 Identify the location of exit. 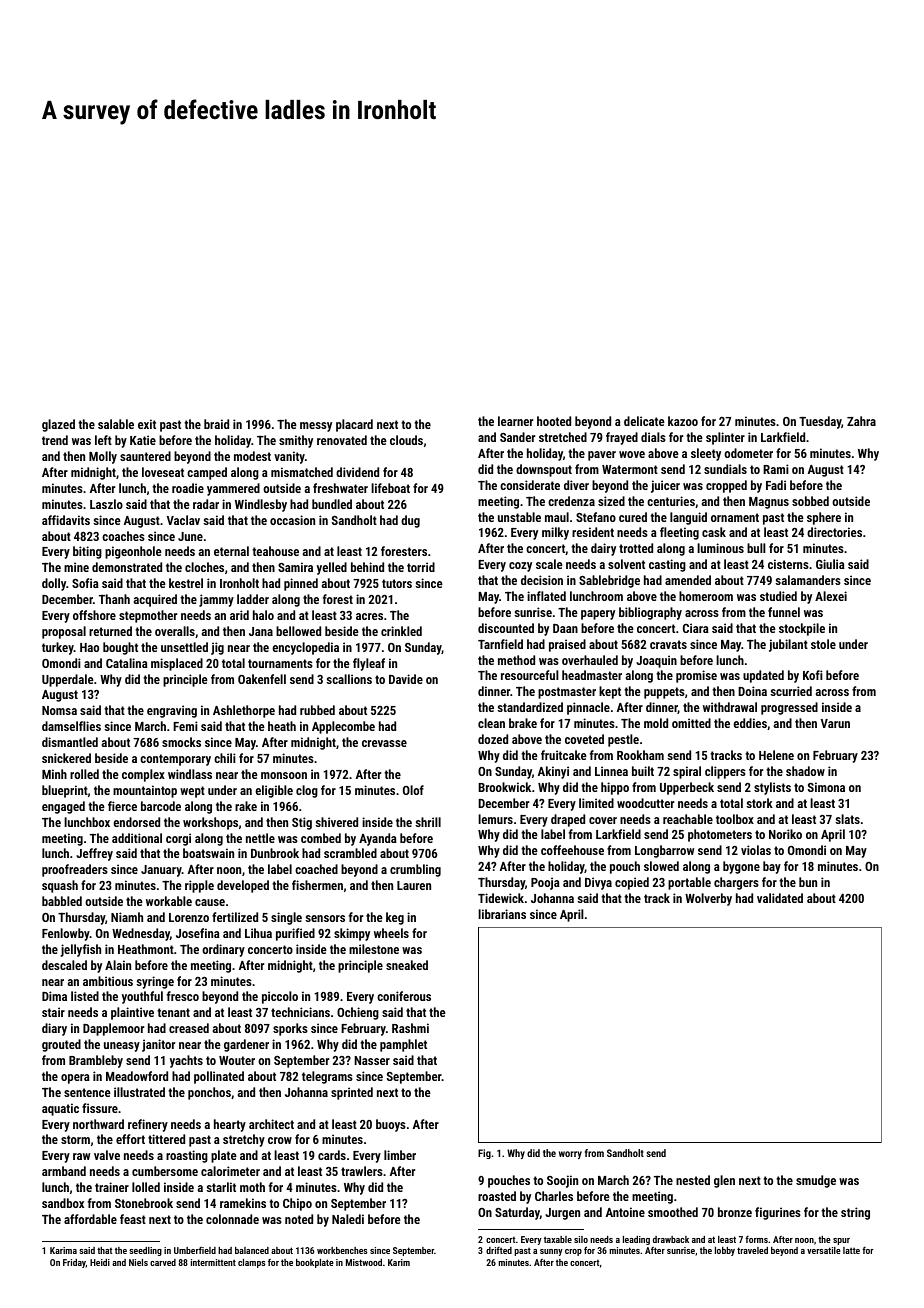
(147, 424).
